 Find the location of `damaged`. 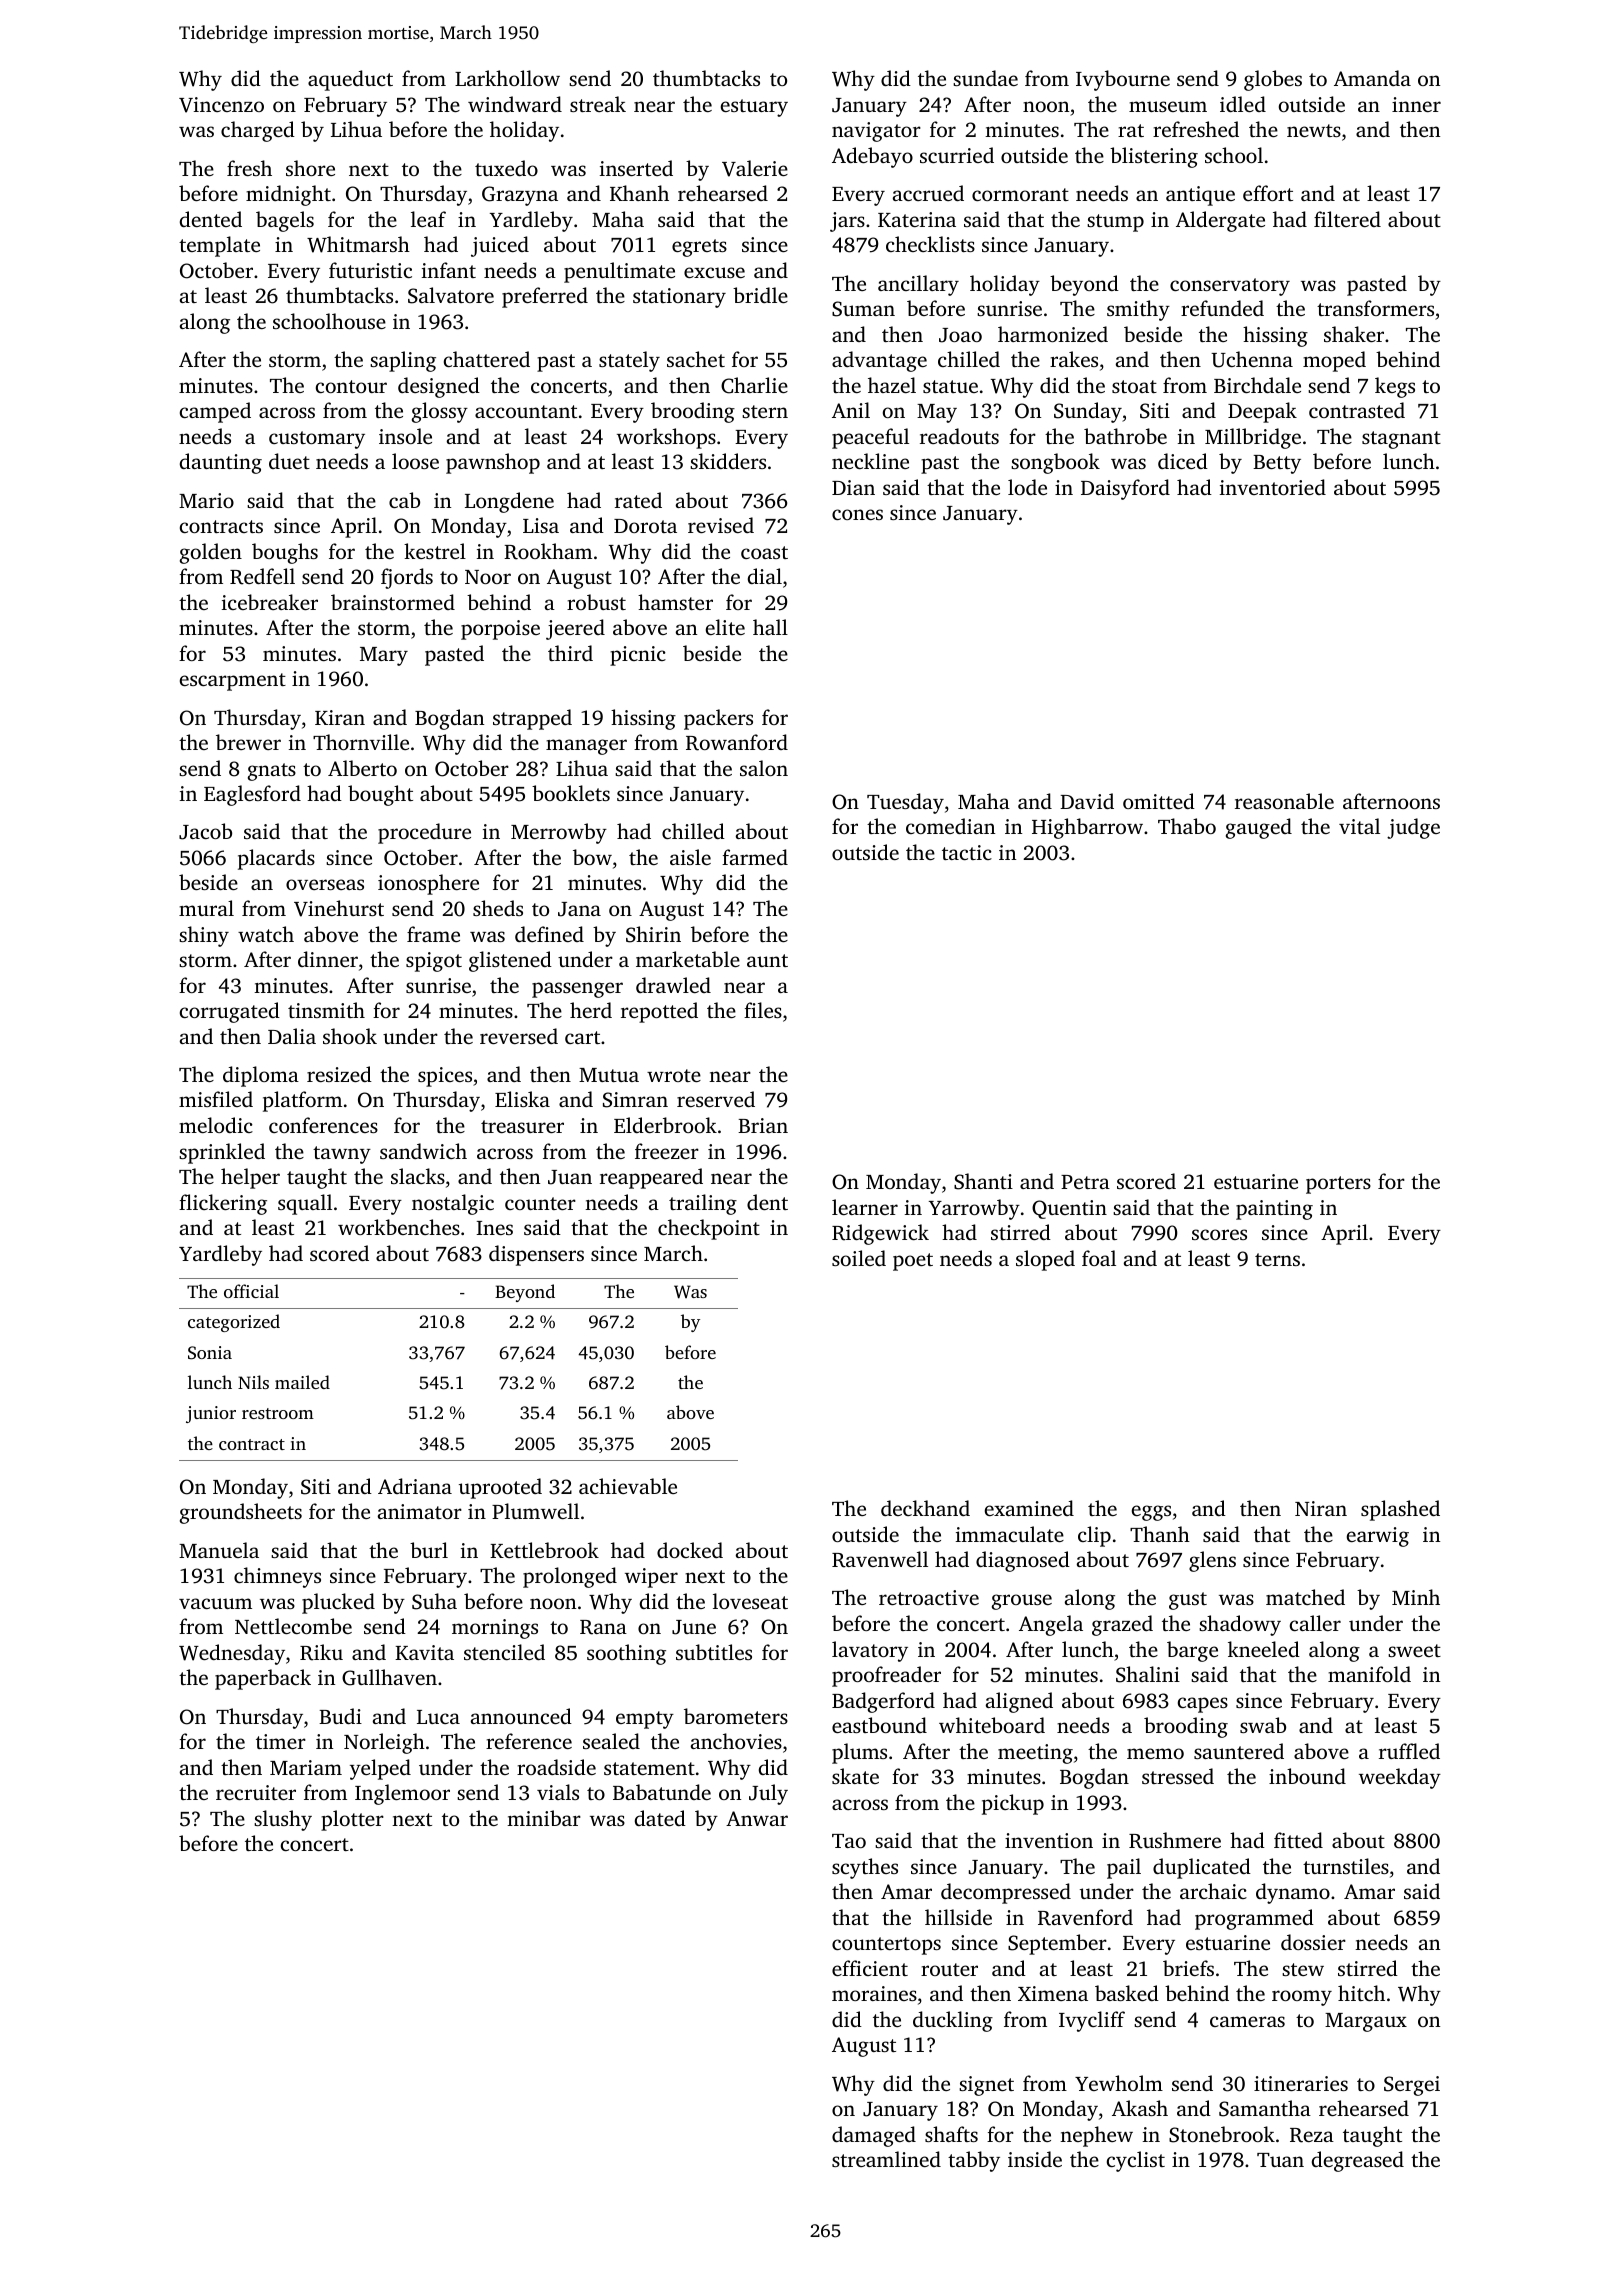

damaged is located at coordinates (874, 2136).
